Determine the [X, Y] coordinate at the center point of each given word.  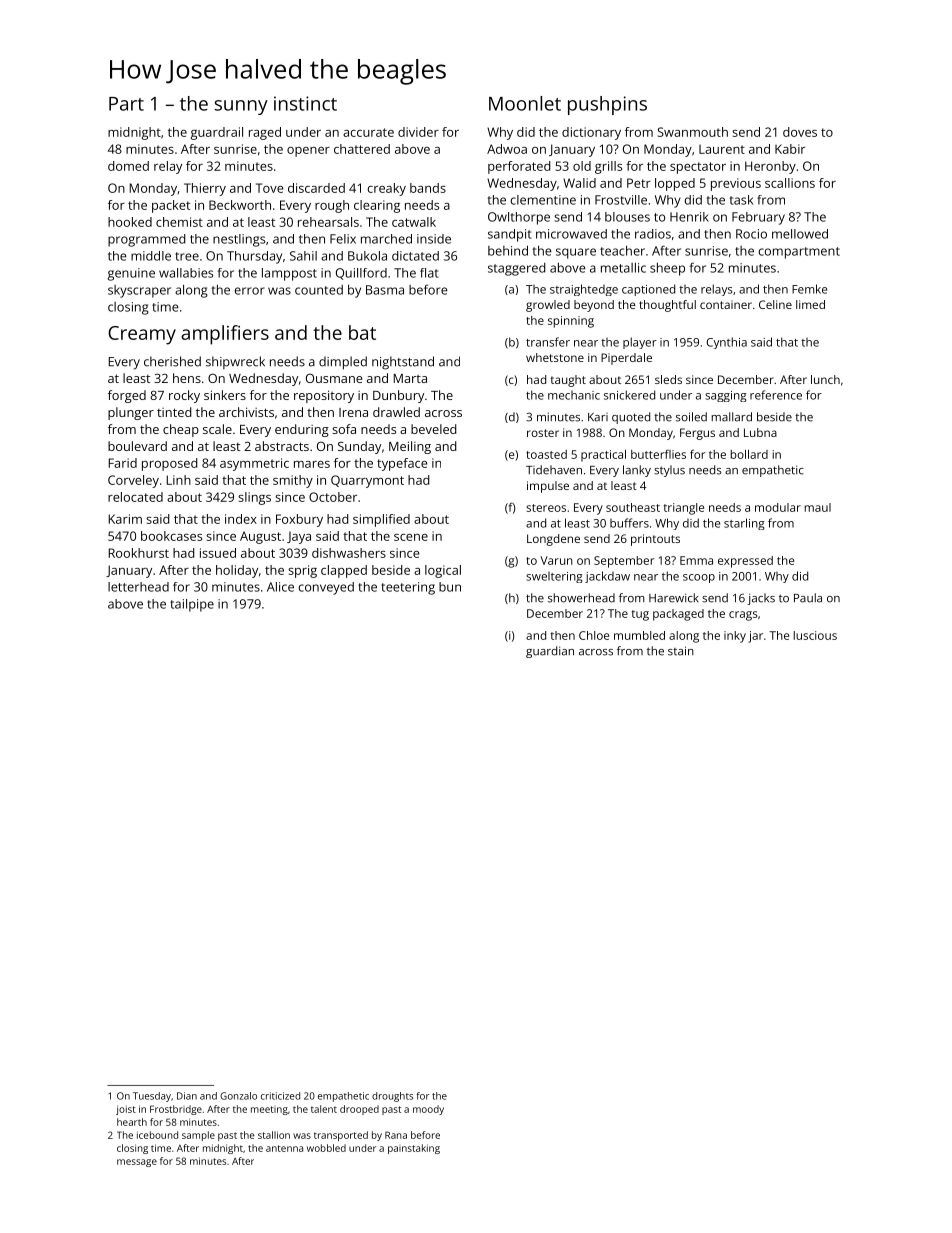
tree [187, 256]
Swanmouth [693, 132]
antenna [284, 1148]
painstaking [414, 1149]
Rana [396, 1135]
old [582, 166]
